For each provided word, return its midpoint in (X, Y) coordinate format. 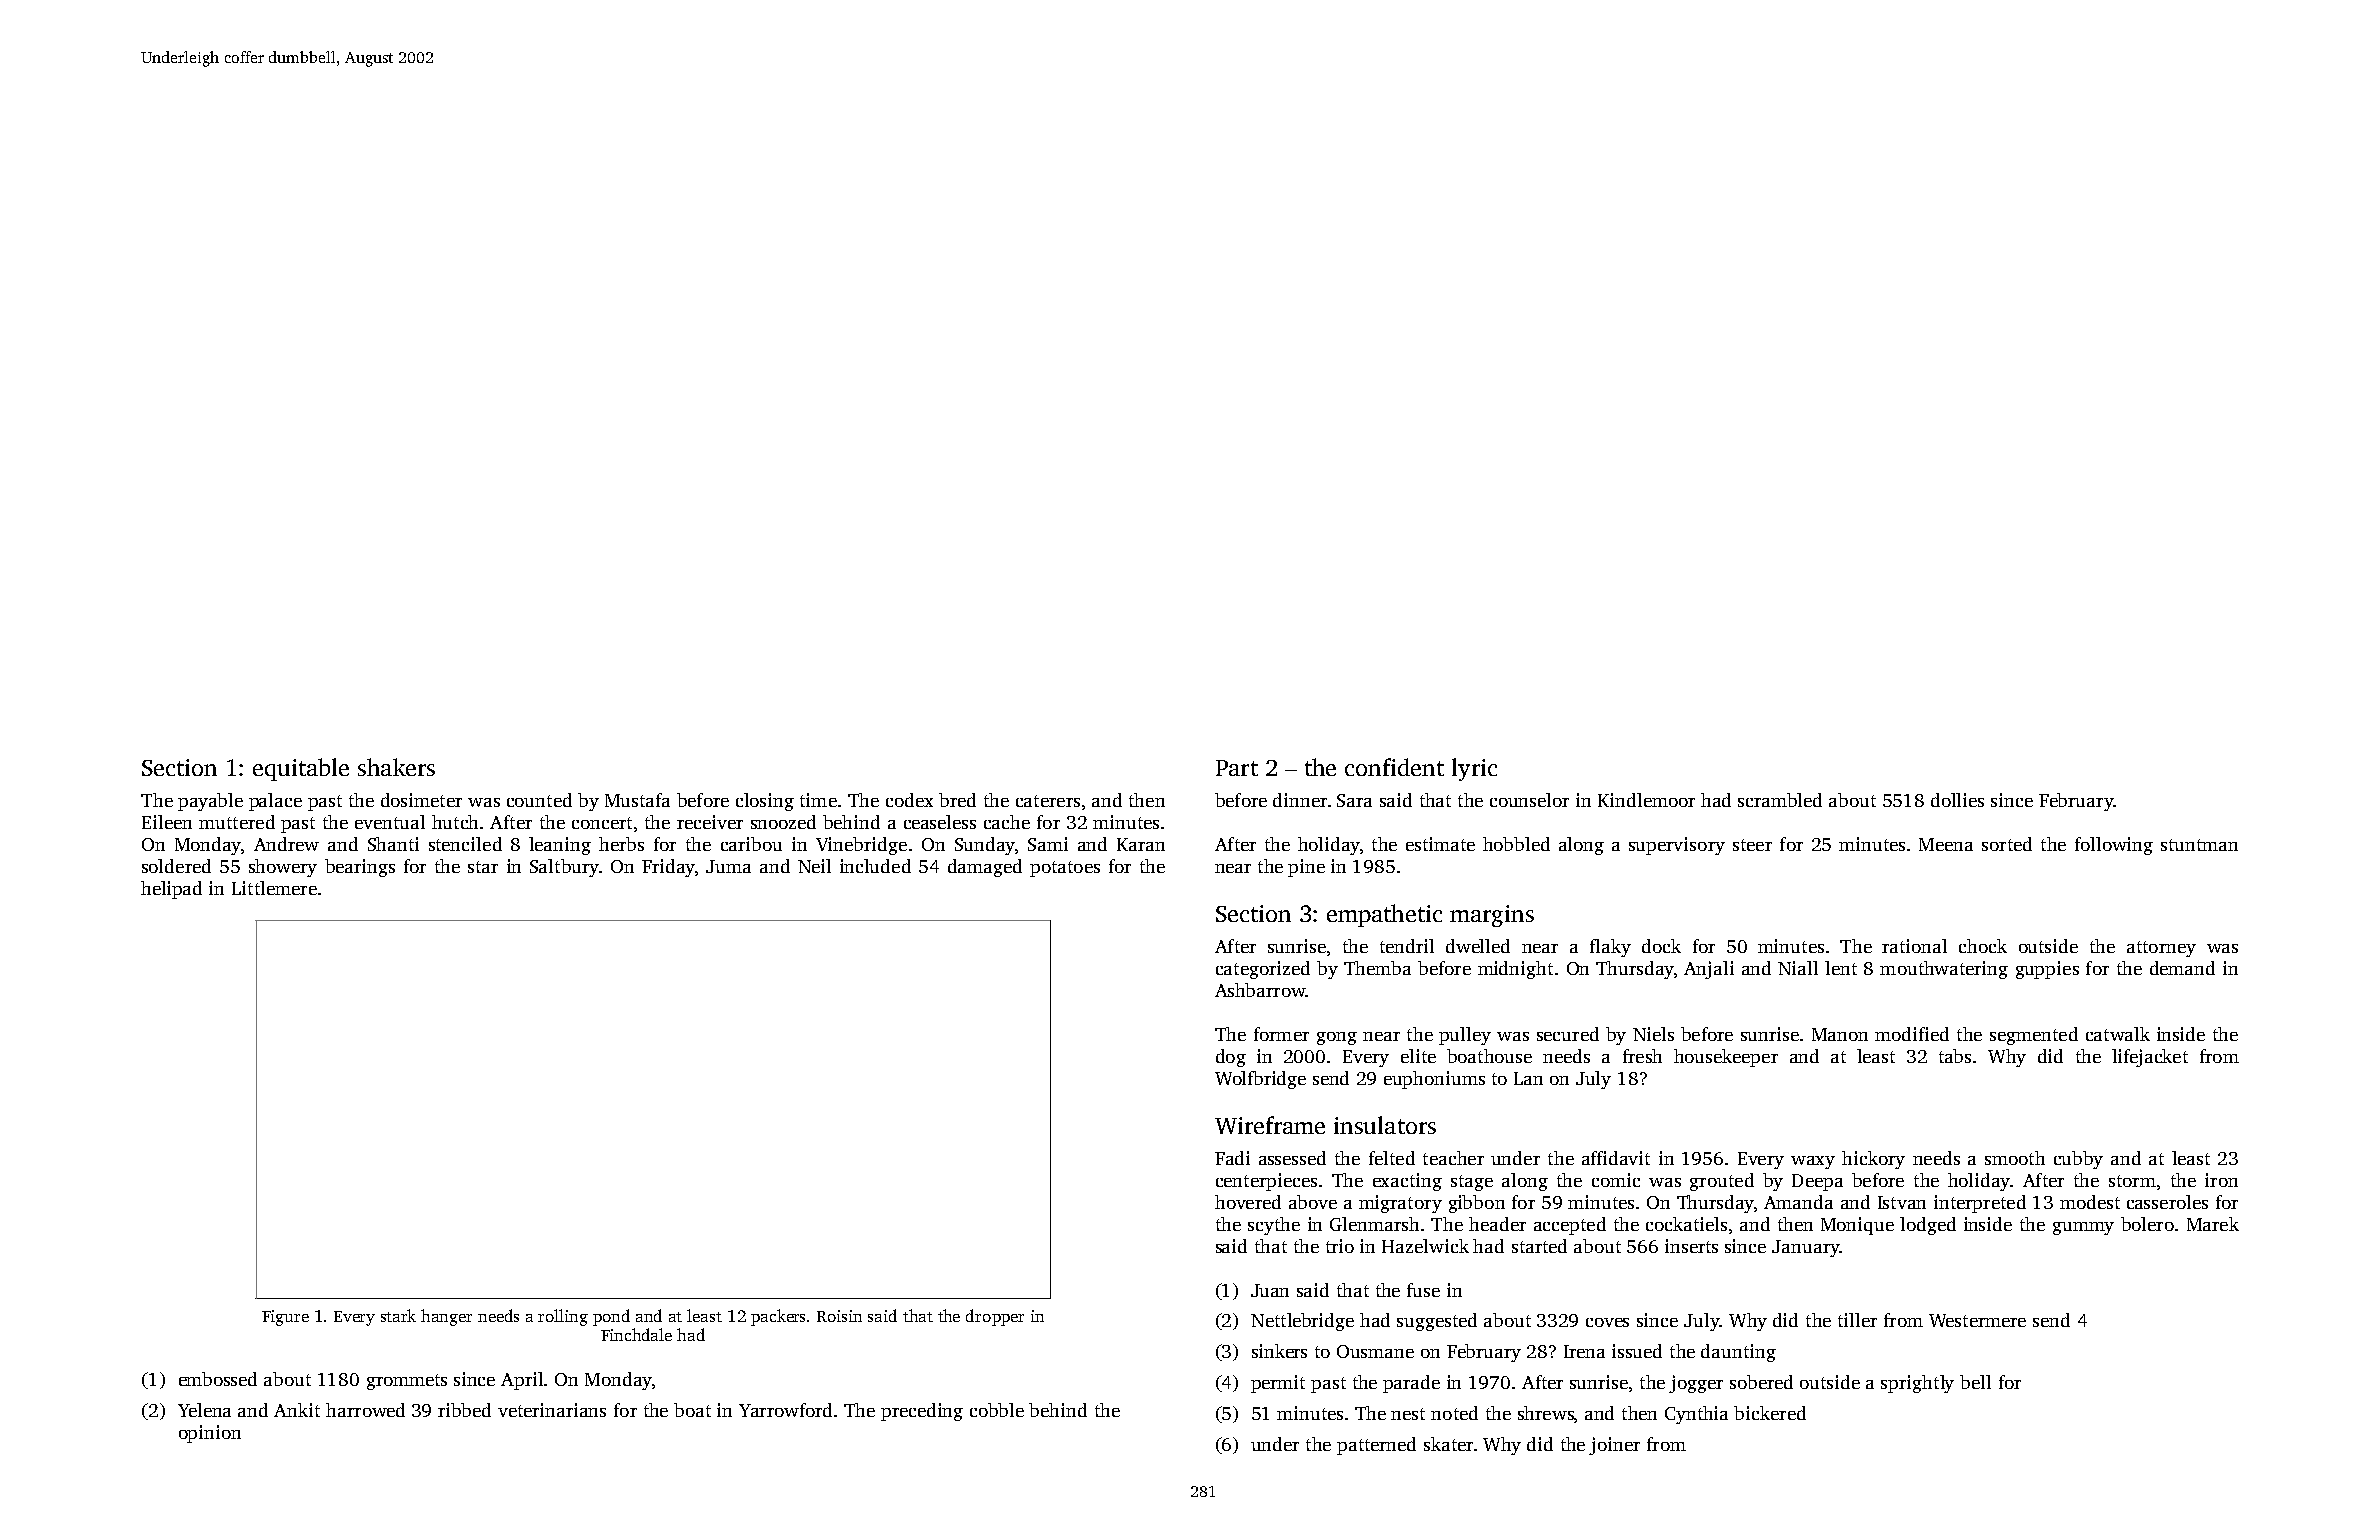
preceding (922, 1412)
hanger (446, 1317)
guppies (2047, 970)
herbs (621, 844)
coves (1607, 1322)
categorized (1263, 970)
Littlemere (274, 888)
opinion (210, 1434)
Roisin (839, 1316)
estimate (1440, 844)
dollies (1957, 800)
